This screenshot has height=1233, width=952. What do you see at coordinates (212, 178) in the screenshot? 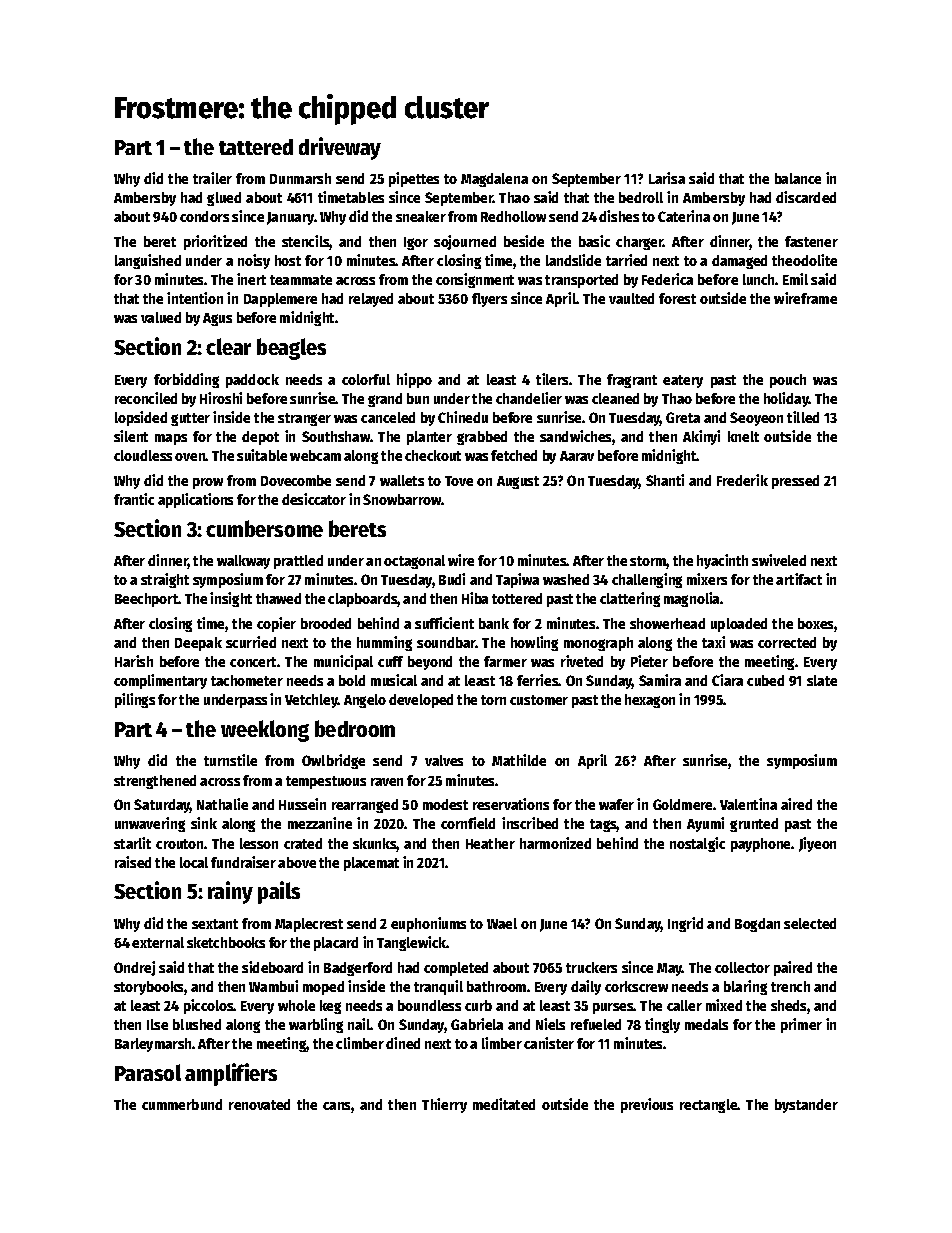
I see `trailer` at bounding box center [212, 178].
